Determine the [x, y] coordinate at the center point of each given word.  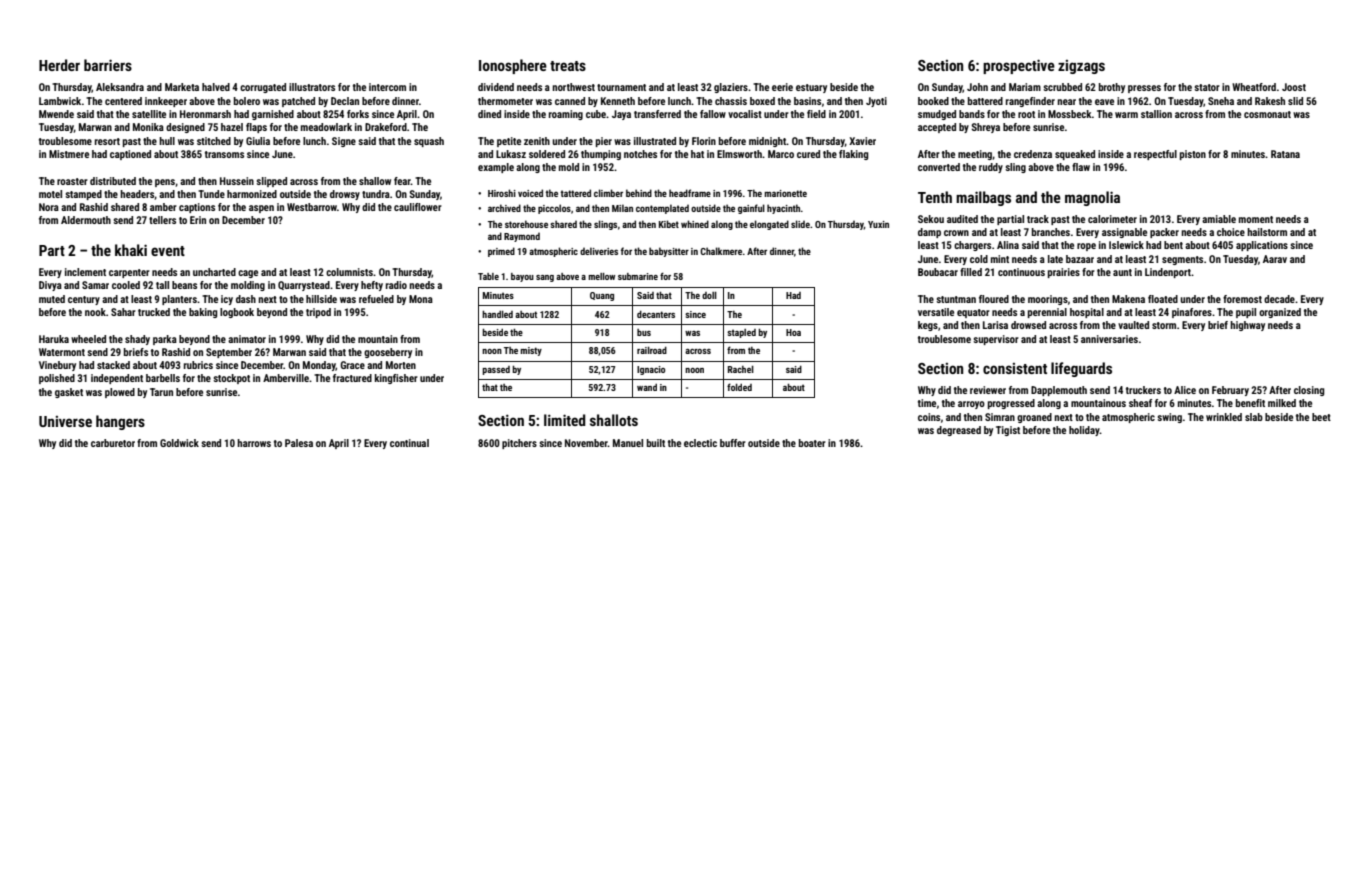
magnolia [1092, 198]
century [84, 300]
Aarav [1275, 259]
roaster [72, 181]
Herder [59, 65]
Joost [1294, 87]
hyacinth [784, 209]
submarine [638, 276]
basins [807, 101]
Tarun [161, 392]
